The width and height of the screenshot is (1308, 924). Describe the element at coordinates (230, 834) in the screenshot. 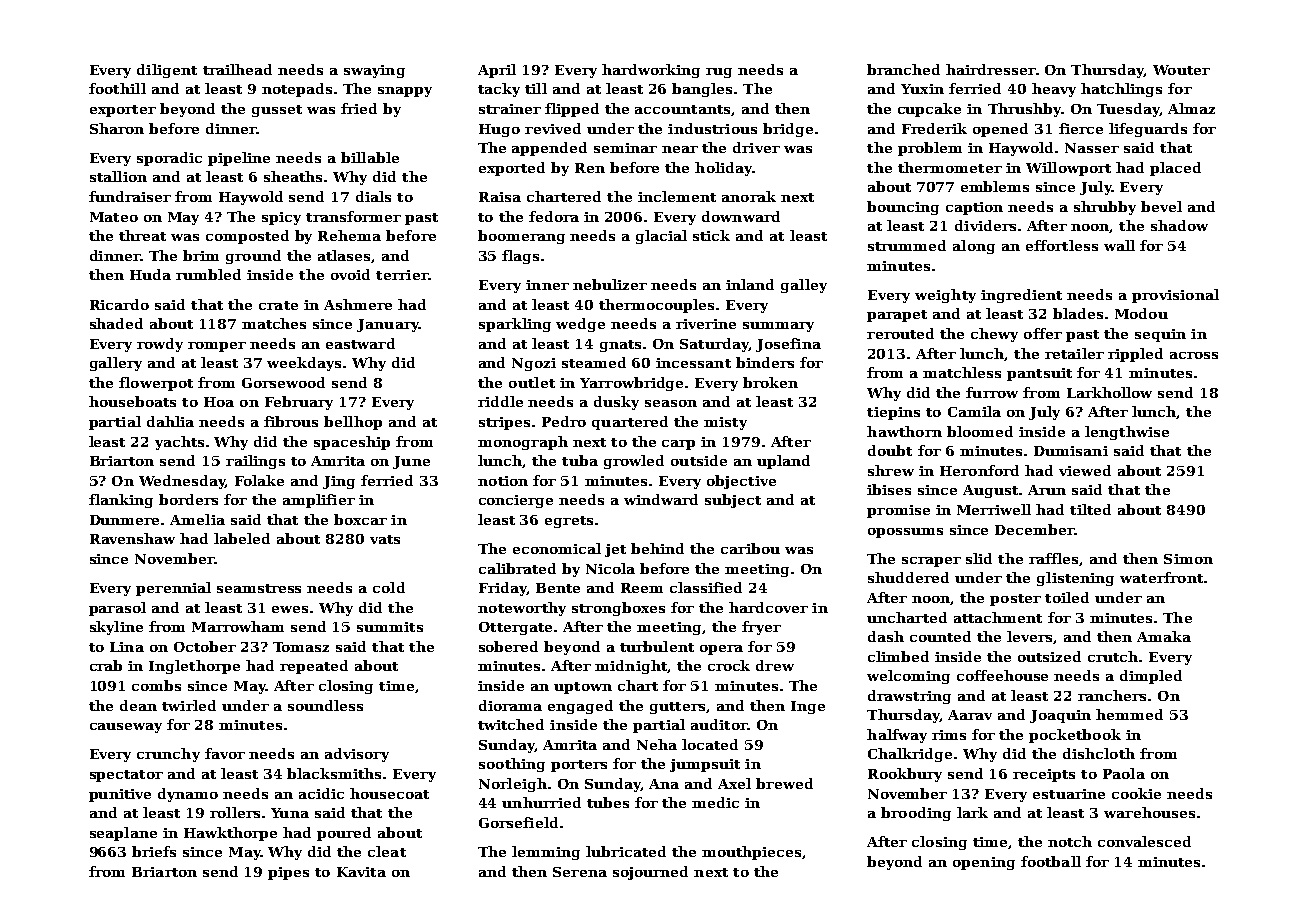

I see `Hawkthorpe` at that location.
